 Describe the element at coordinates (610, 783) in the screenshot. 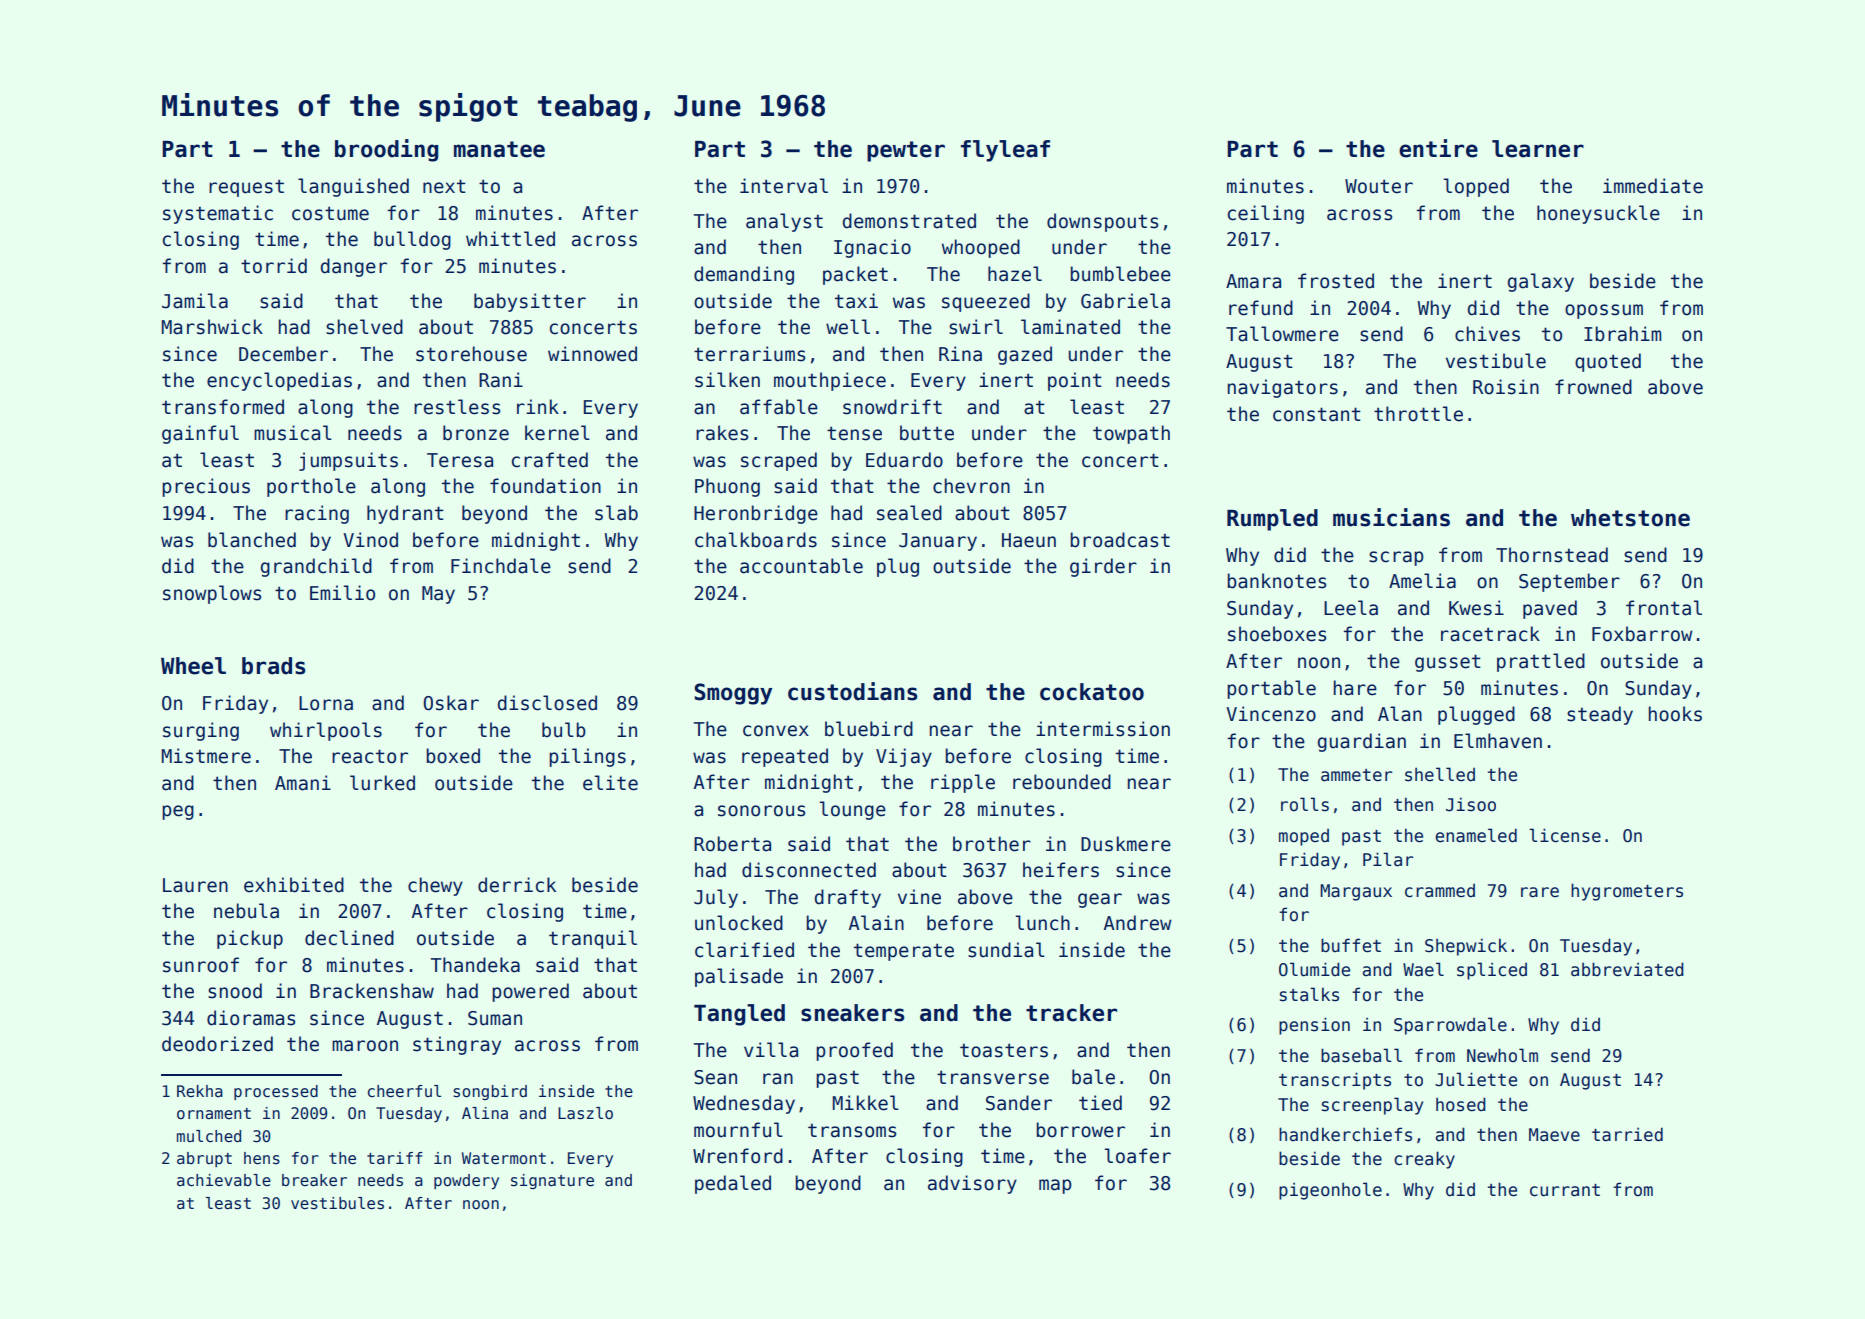

I see `elite` at that location.
